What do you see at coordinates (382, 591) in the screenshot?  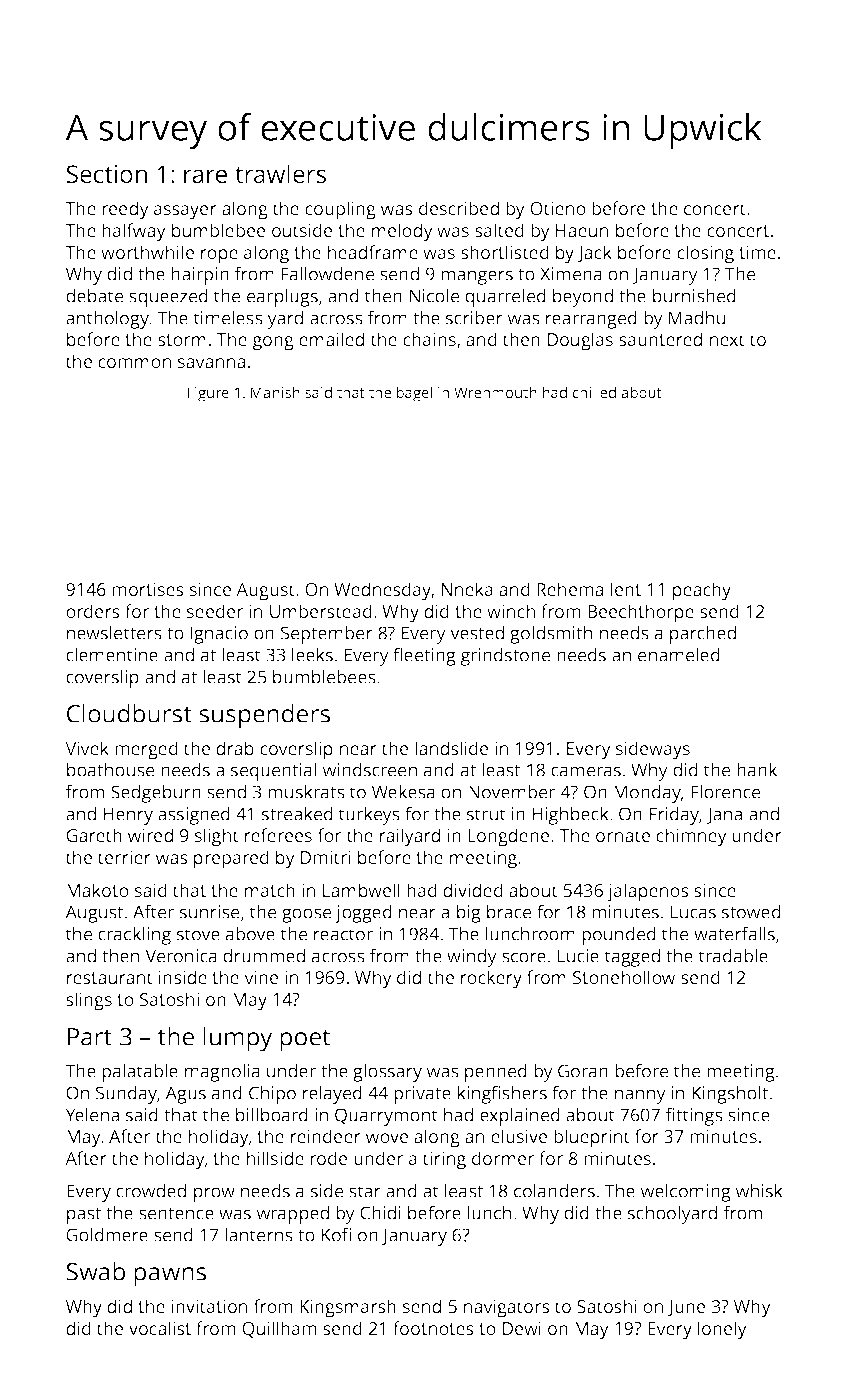 I see `Wednesday` at bounding box center [382, 591].
